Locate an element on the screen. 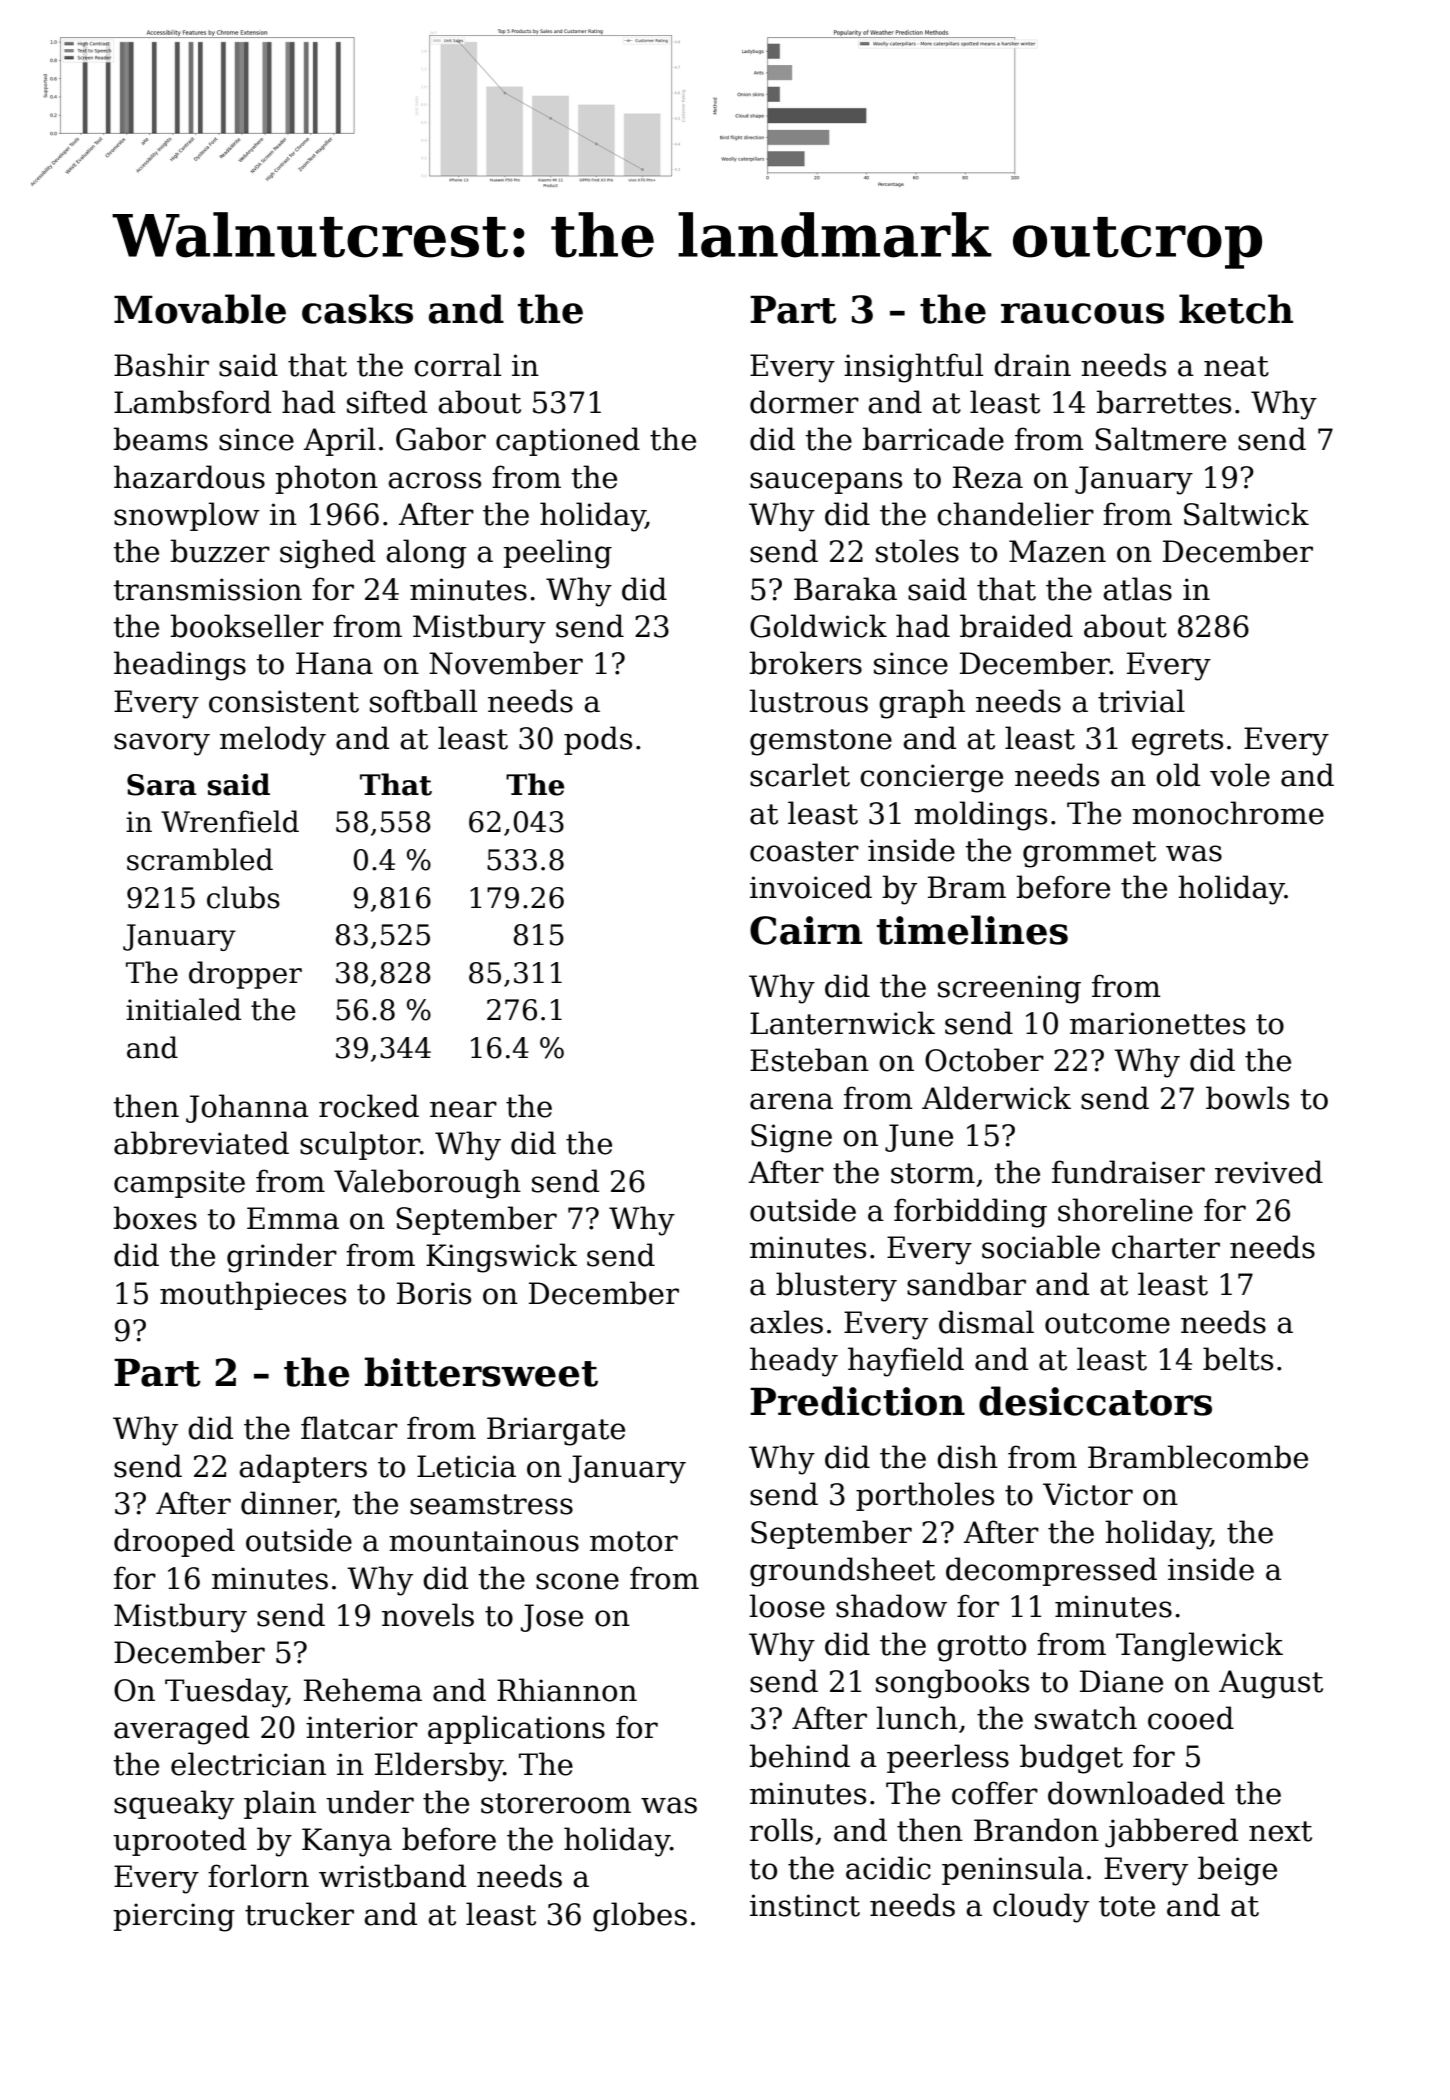 Image resolution: width=1450 pixels, height=2100 pixels. raucous is located at coordinates (1082, 313).
